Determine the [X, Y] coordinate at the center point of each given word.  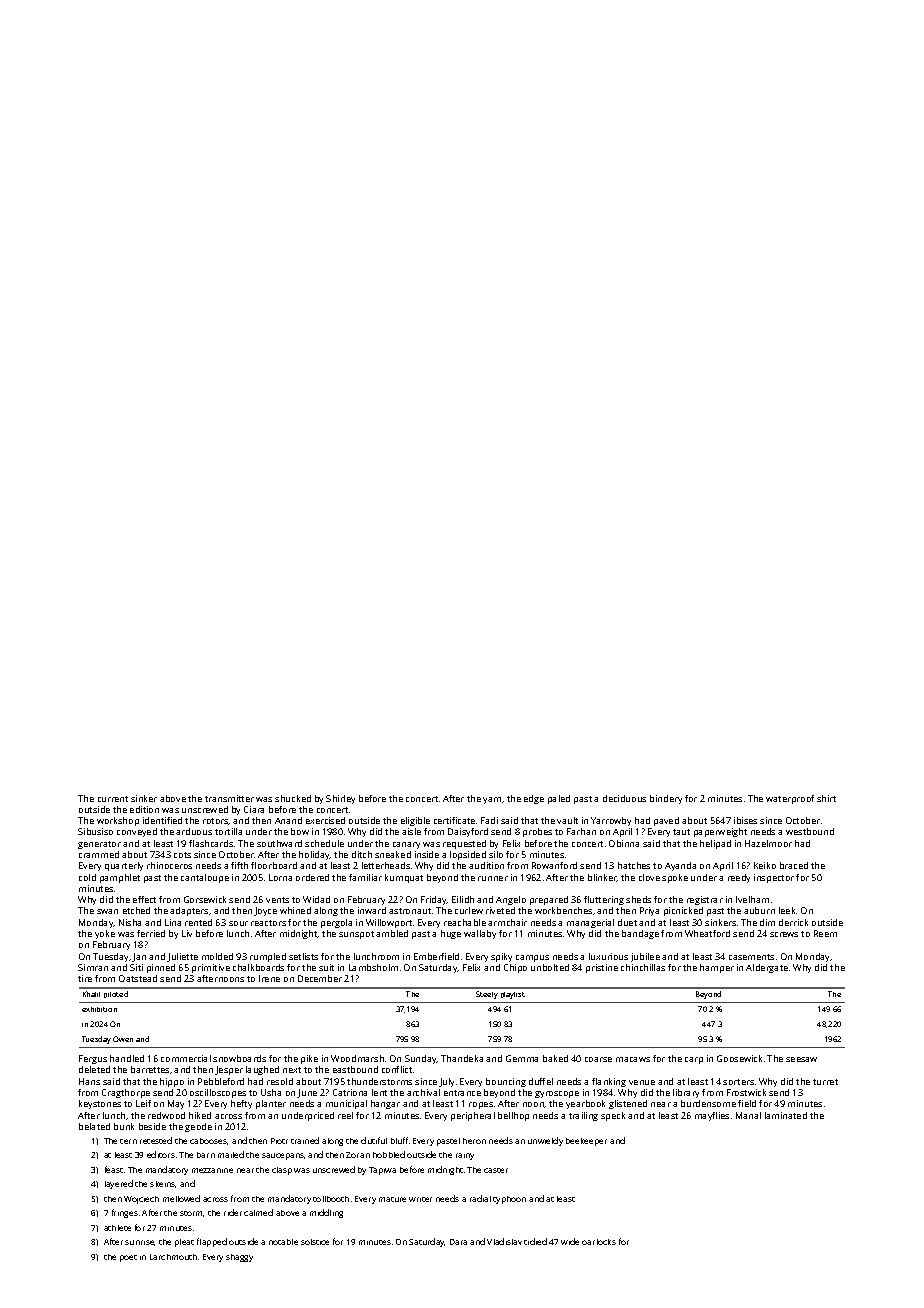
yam [492, 800]
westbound [810, 831]
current [113, 799]
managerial [590, 923]
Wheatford [707, 933]
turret [825, 1082]
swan [107, 911]
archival [423, 1092]
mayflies [712, 1116]
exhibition [99, 1009]
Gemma [522, 1058]
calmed [258, 1212]
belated [94, 1126]
